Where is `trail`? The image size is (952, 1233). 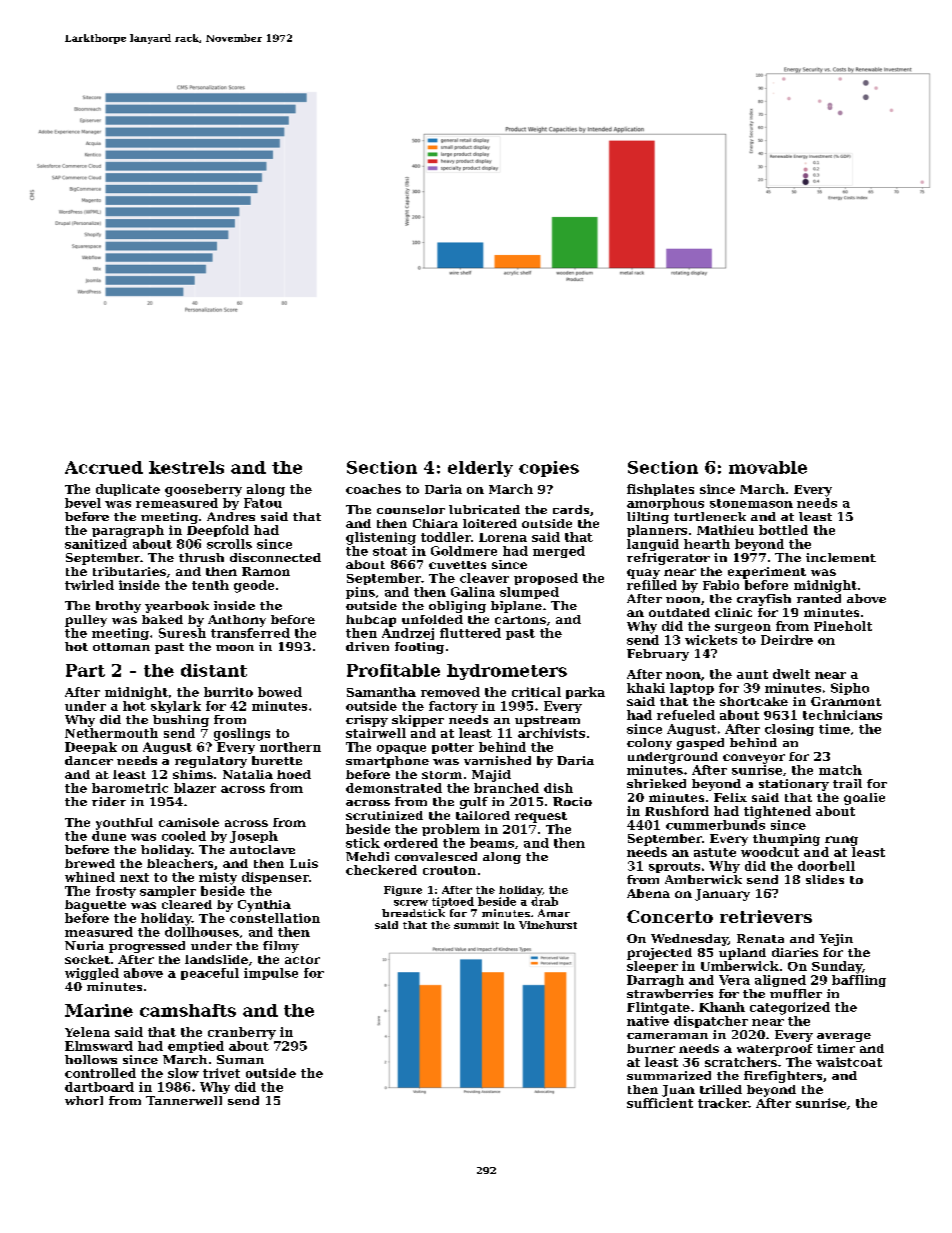 trail is located at coordinates (847, 783).
